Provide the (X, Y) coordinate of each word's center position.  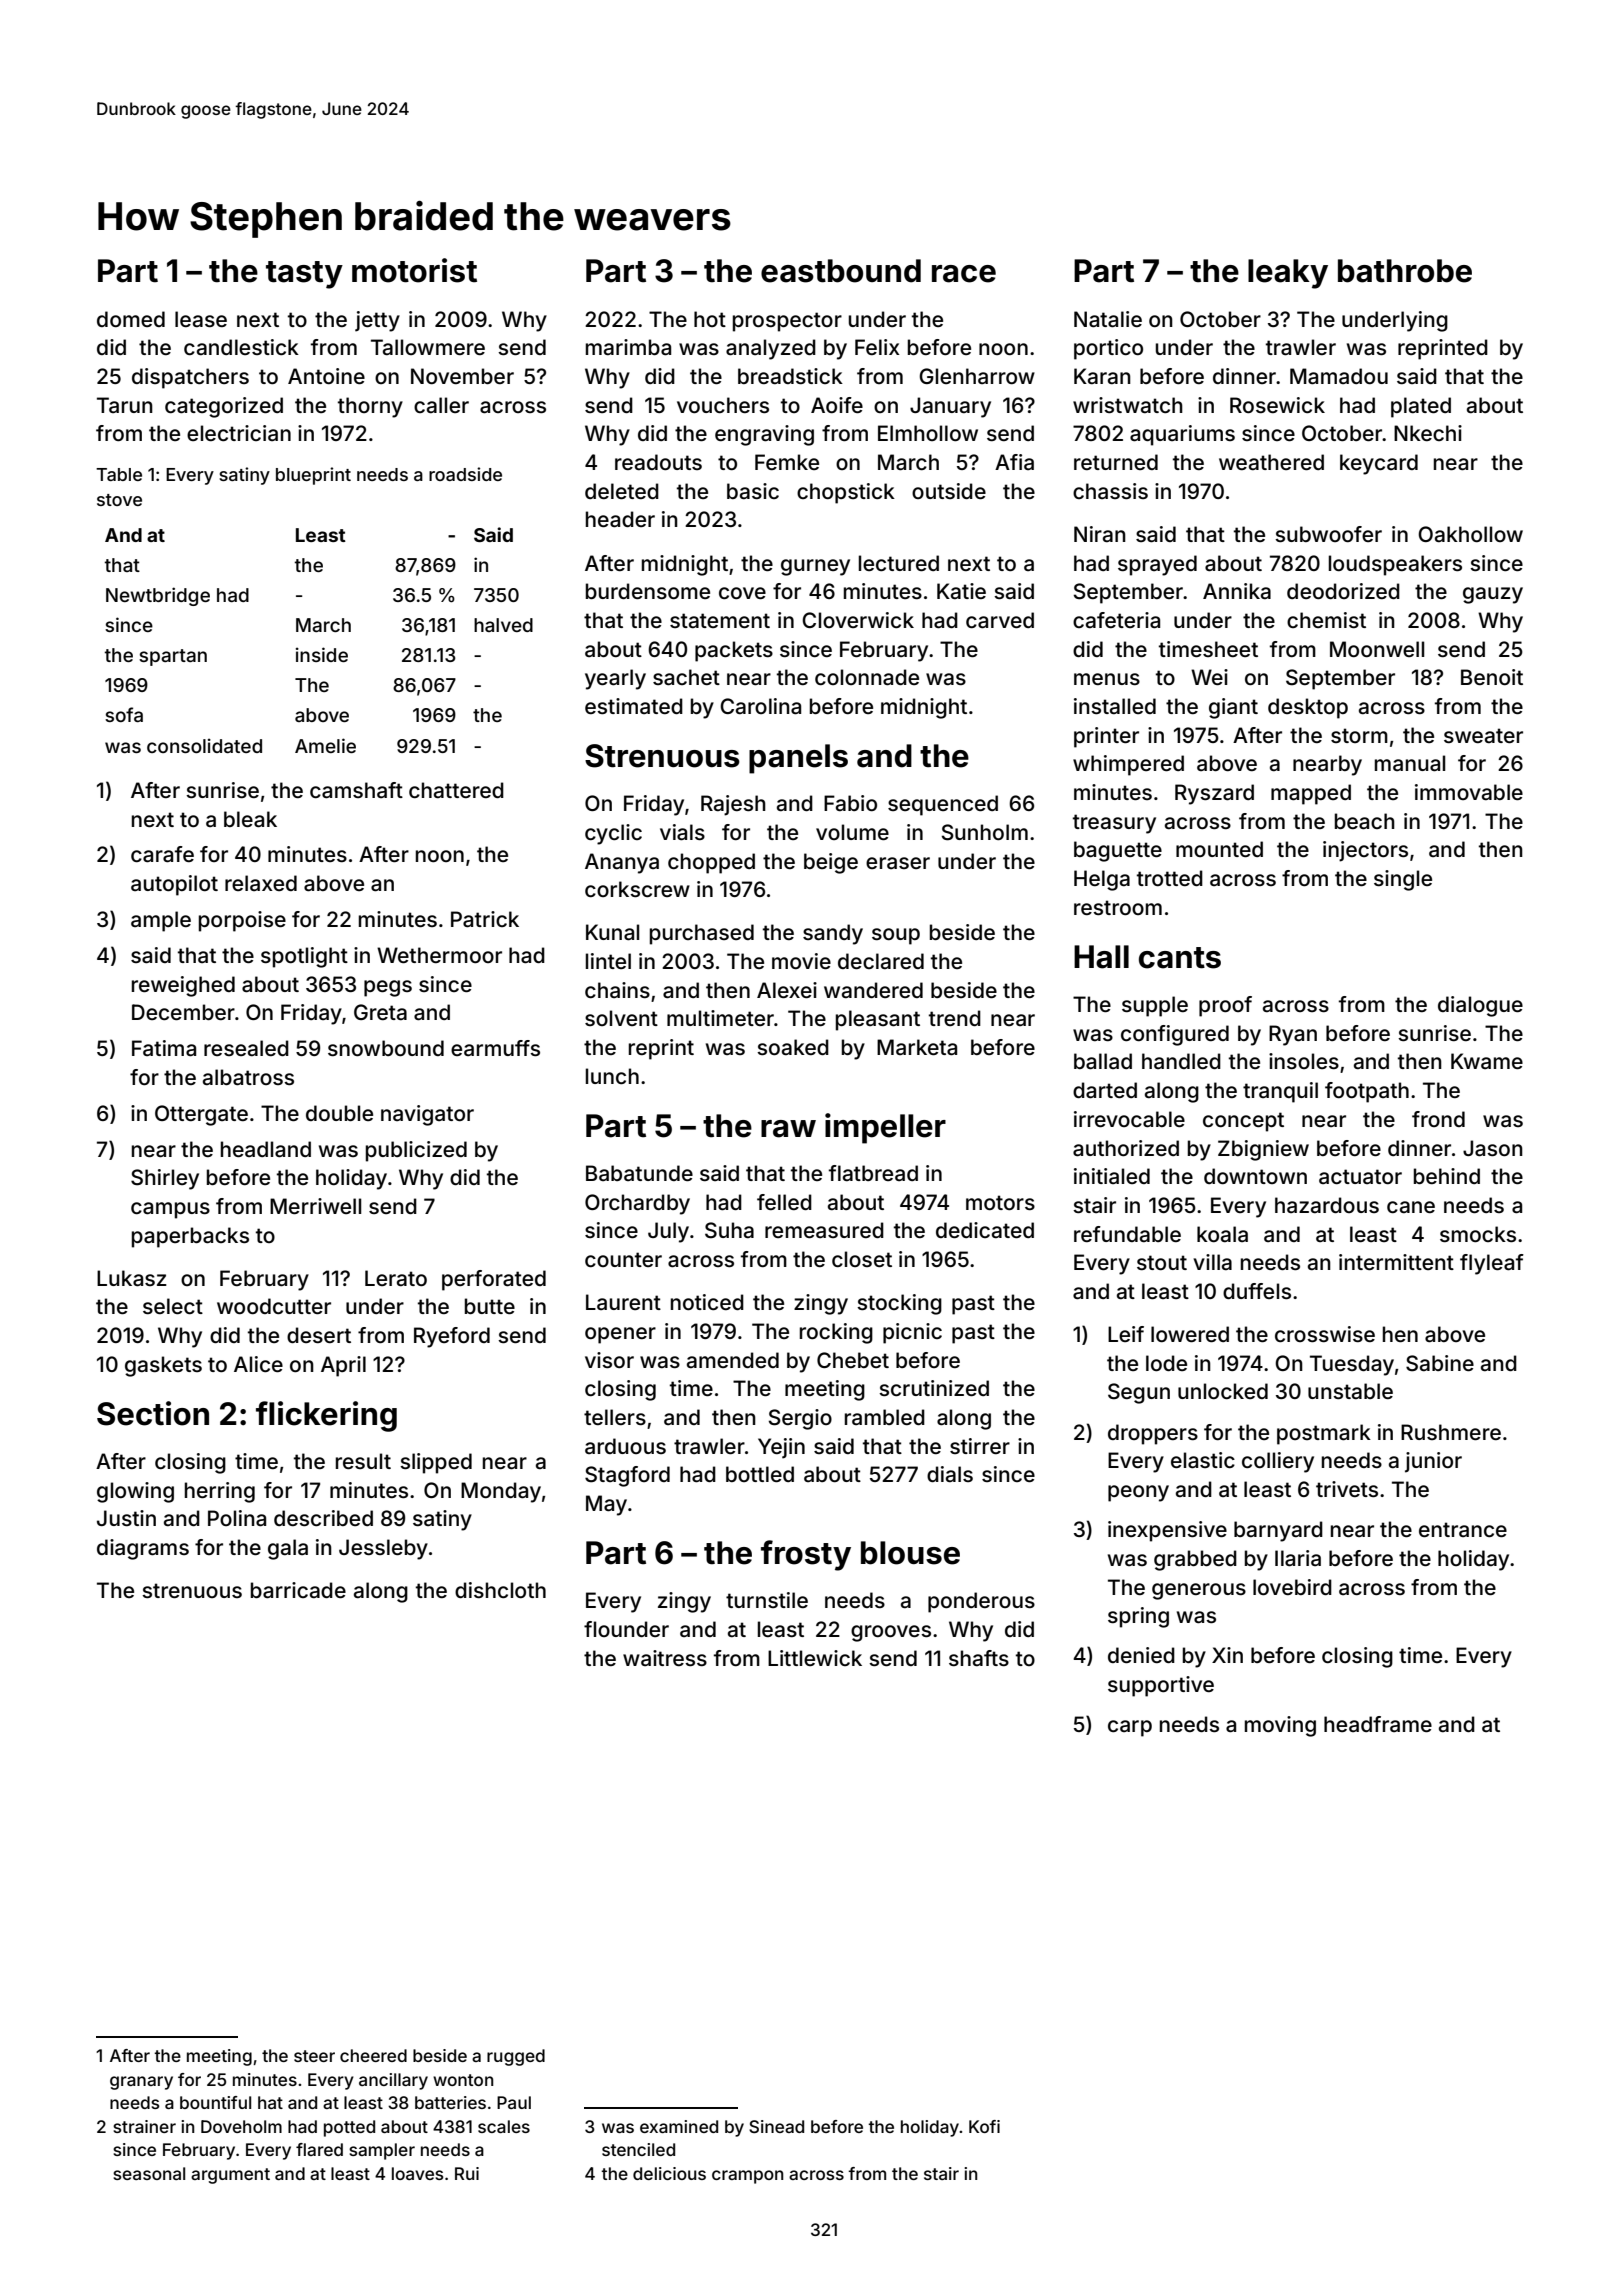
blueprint (313, 476)
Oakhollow (1470, 534)
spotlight (304, 957)
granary (141, 2083)
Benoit (1492, 677)
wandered (873, 990)
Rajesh (733, 805)
